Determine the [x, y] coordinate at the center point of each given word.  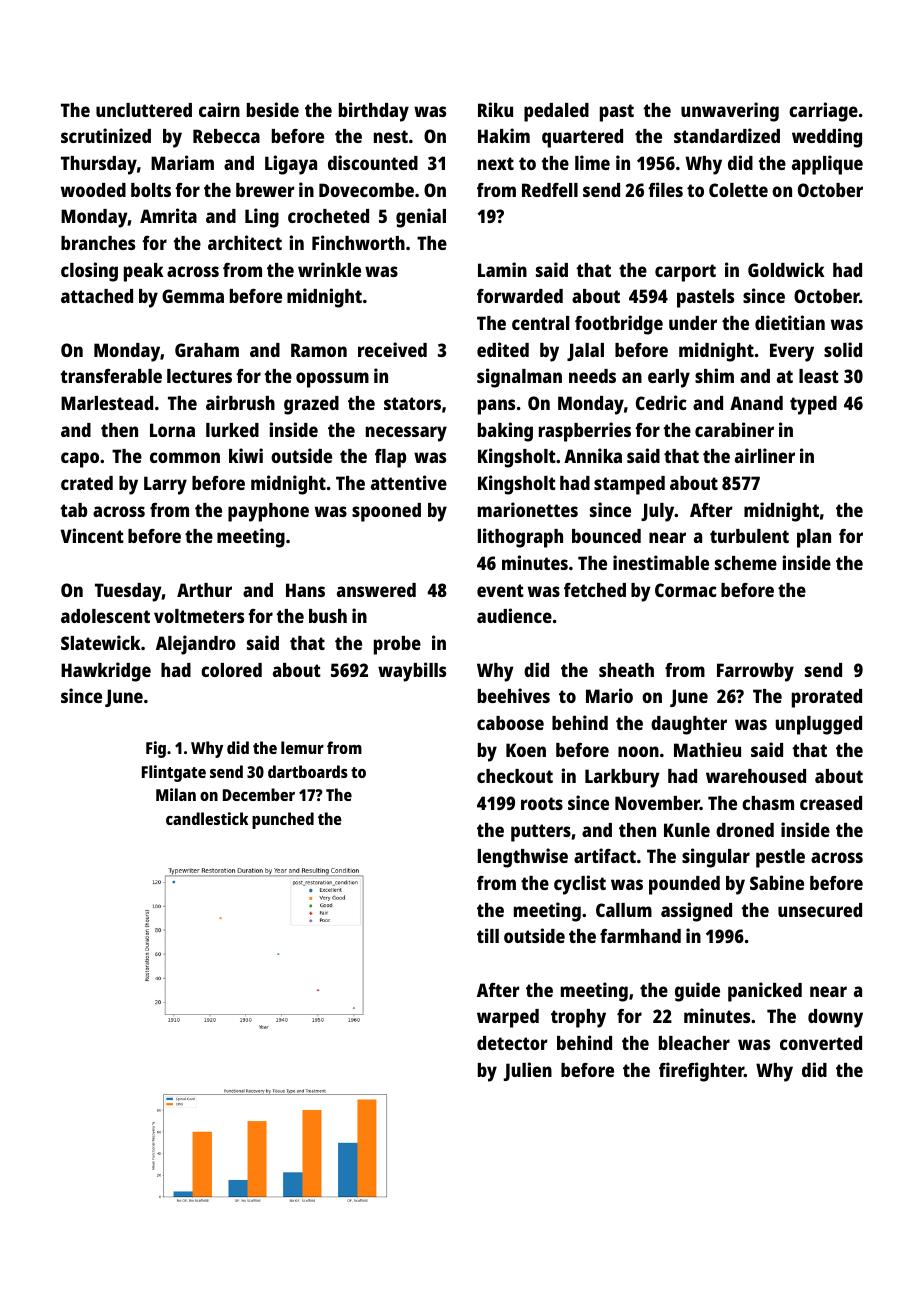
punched [283, 820]
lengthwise [523, 858]
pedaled [556, 112]
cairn [219, 109]
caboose [510, 723]
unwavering [730, 112]
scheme [746, 563]
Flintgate [174, 773]
